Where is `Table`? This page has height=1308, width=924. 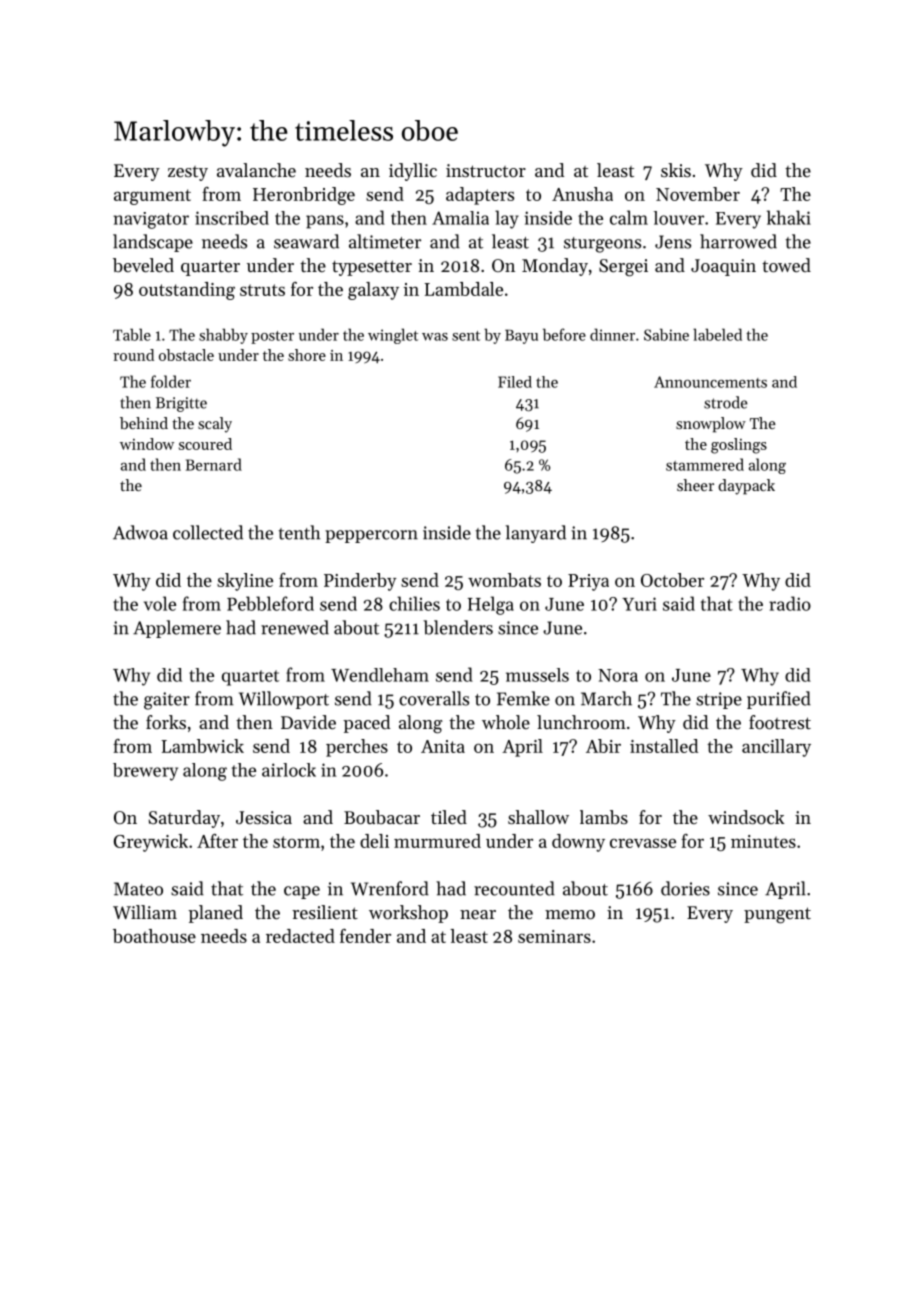
Table is located at coordinates (132, 334).
